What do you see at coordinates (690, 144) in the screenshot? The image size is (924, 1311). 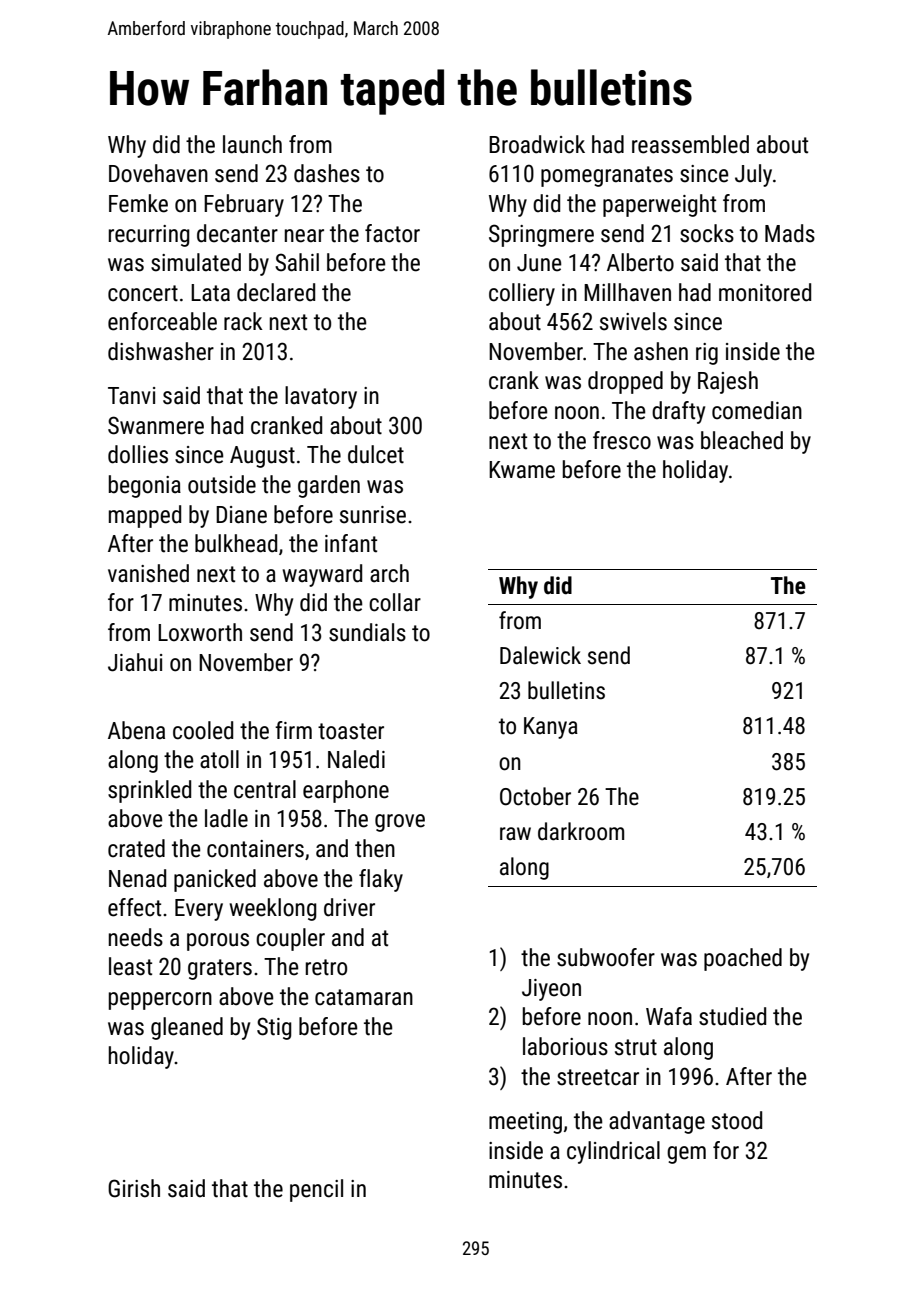 I see `reassembled` at bounding box center [690, 144].
